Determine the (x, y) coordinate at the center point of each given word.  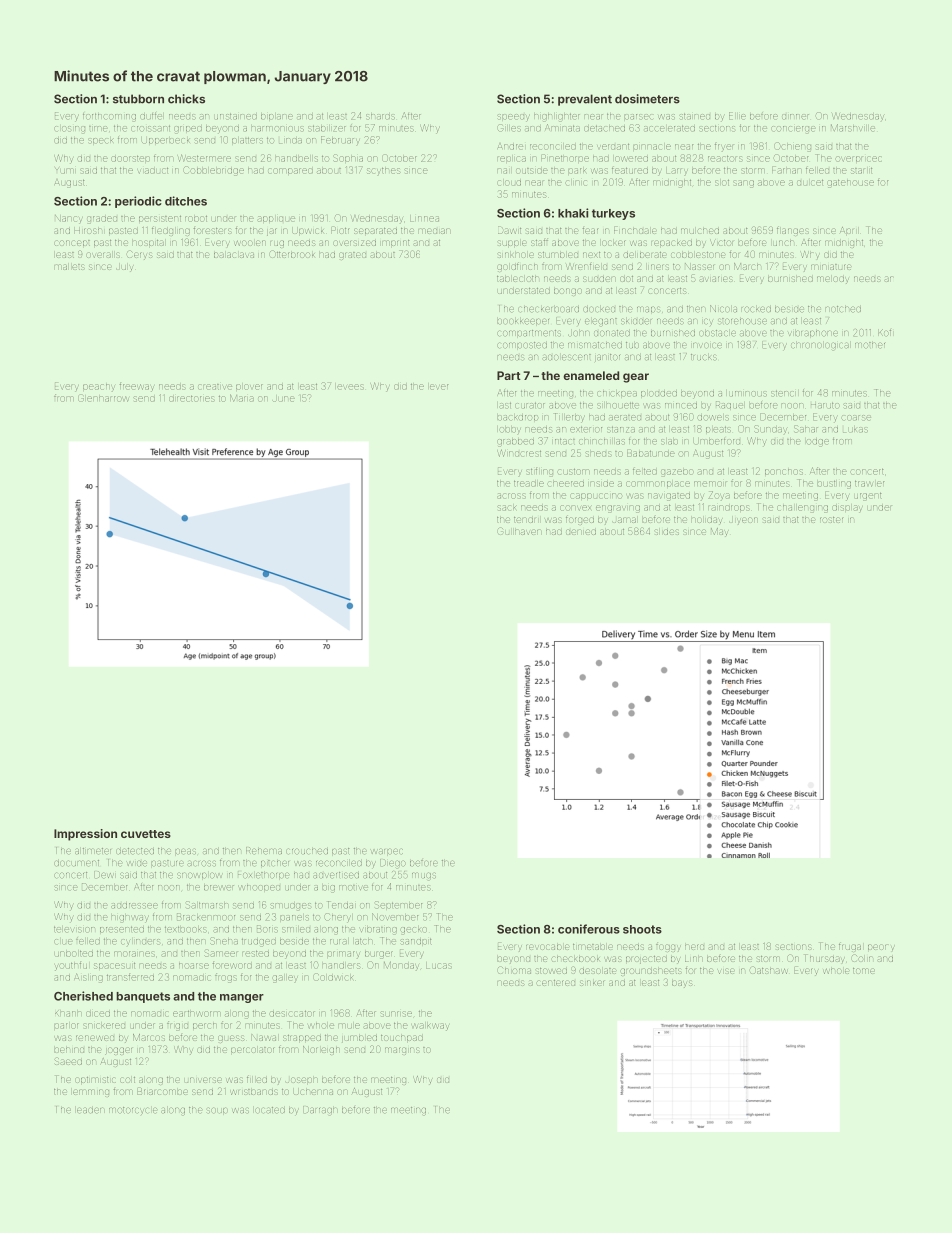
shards (380, 116)
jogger (118, 1051)
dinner (795, 116)
